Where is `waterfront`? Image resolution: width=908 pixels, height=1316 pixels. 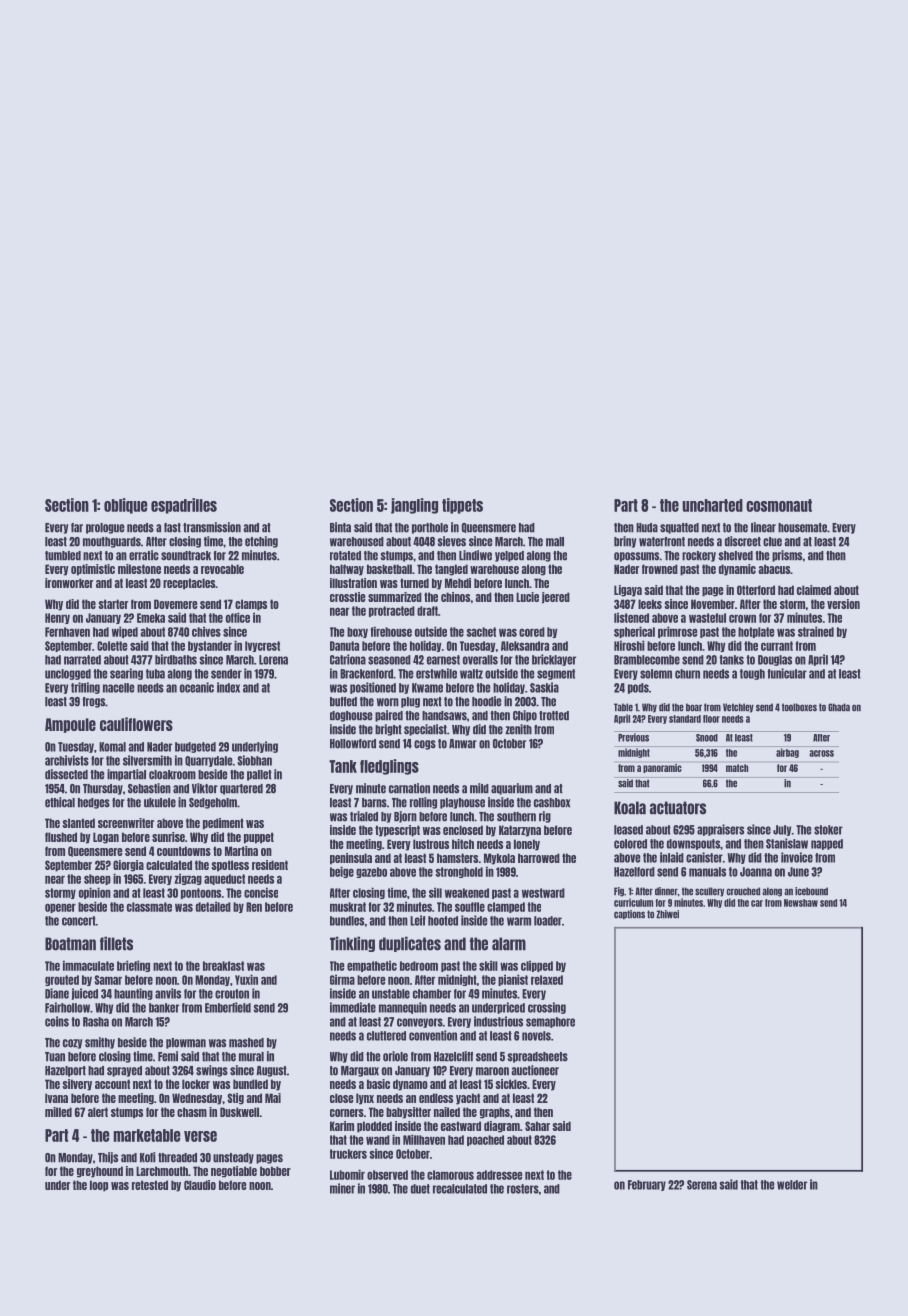 waterfront is located at coordinates (662, 542).
